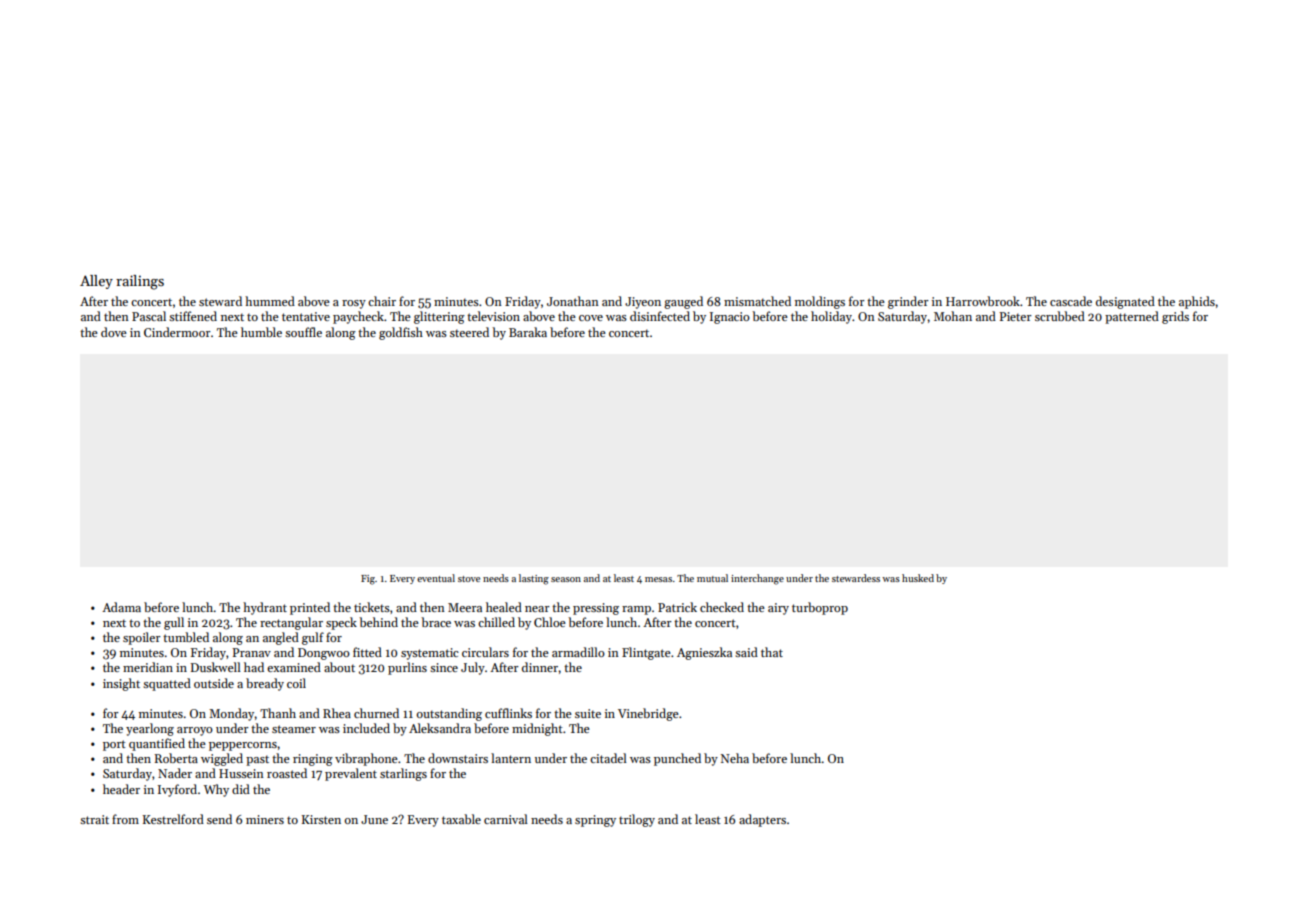  What do you see at coordinates (372, 607) in the screenshot?
I see `tickets` at bounding box center [372, 607].
